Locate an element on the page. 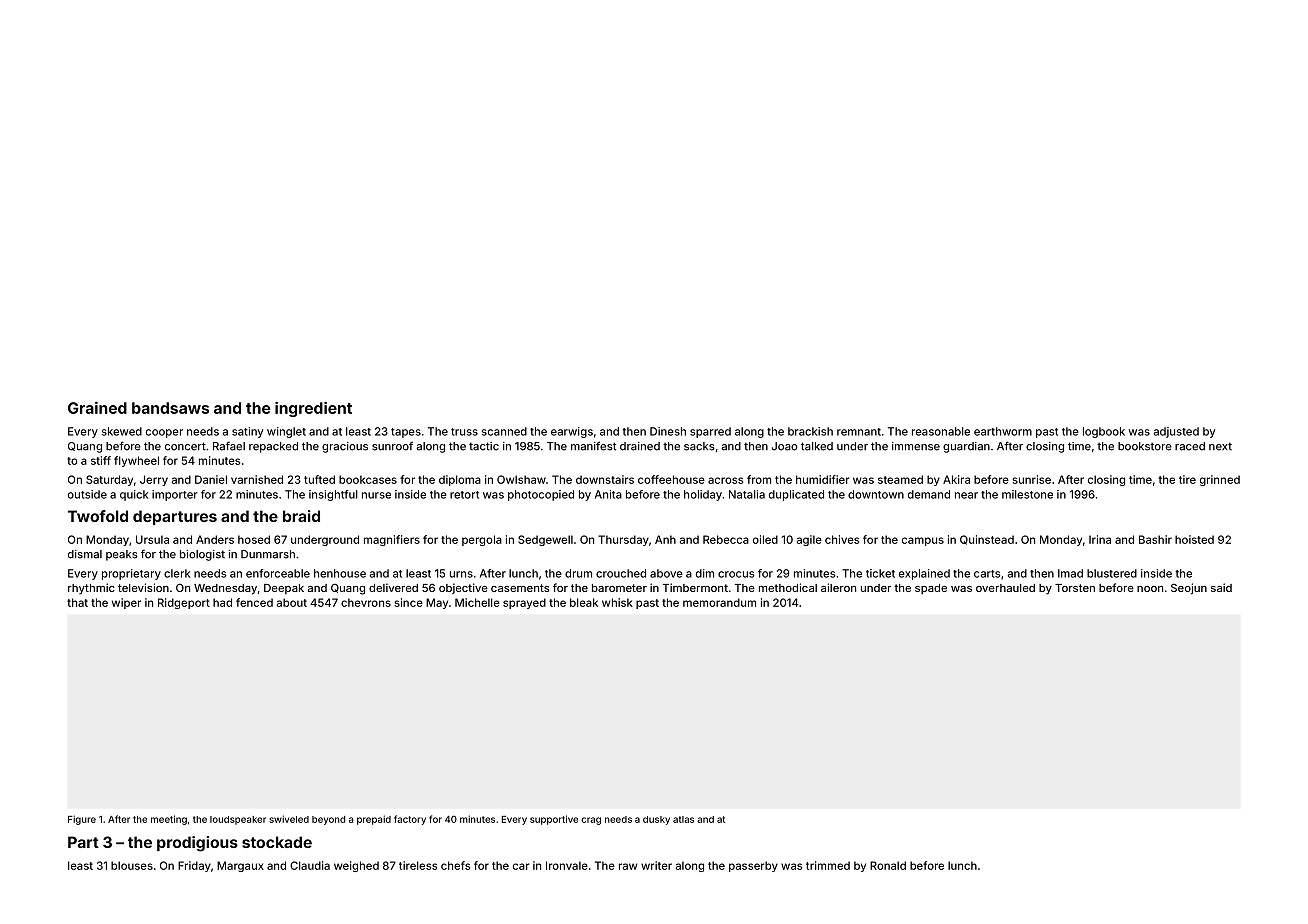 The width and height of the image is (1308, 924). noon is located at coordinates (1150, 589).
